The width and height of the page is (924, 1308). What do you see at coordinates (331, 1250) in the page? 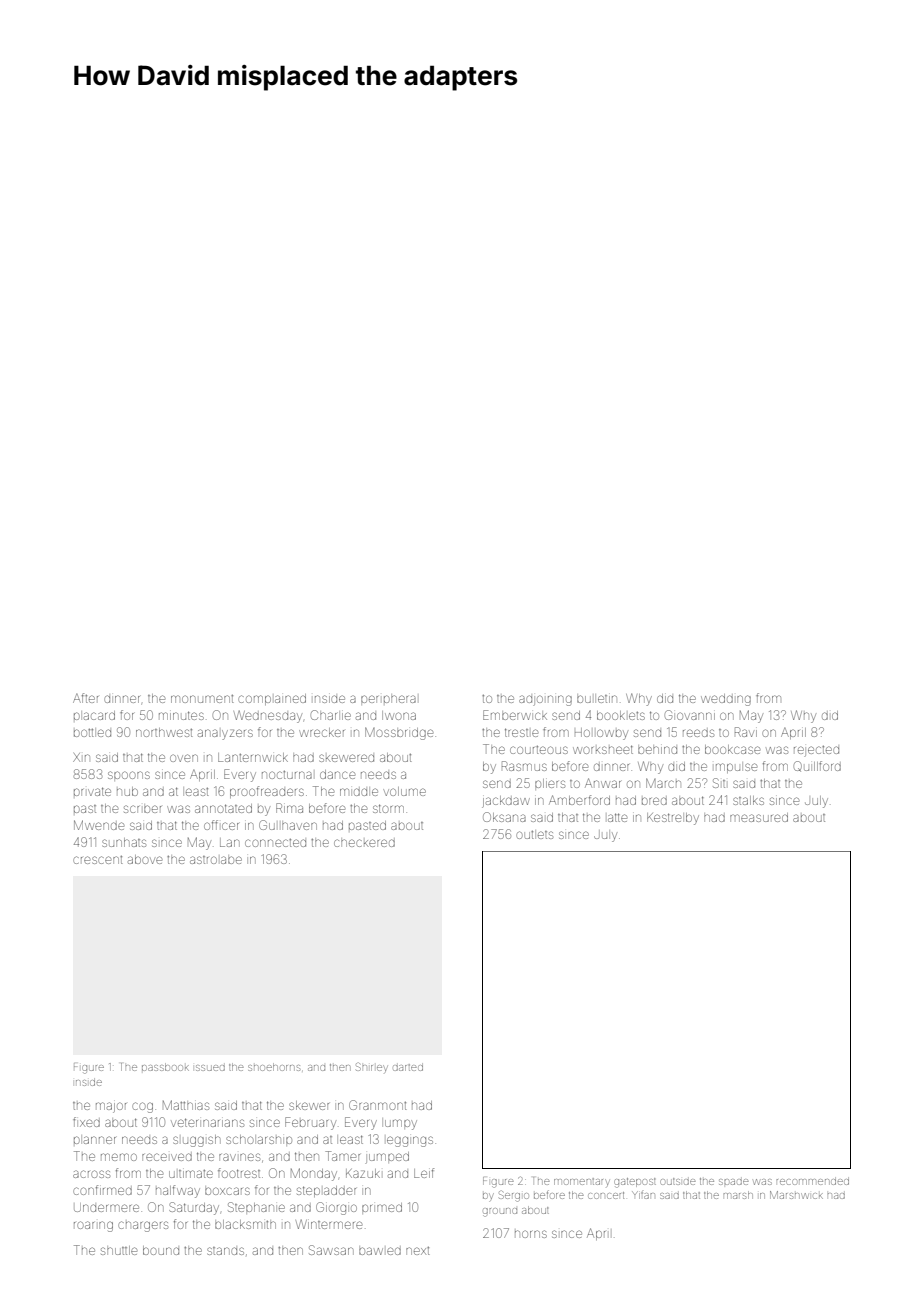
I see `Sawsan` at bounding box center [331, 1250].
